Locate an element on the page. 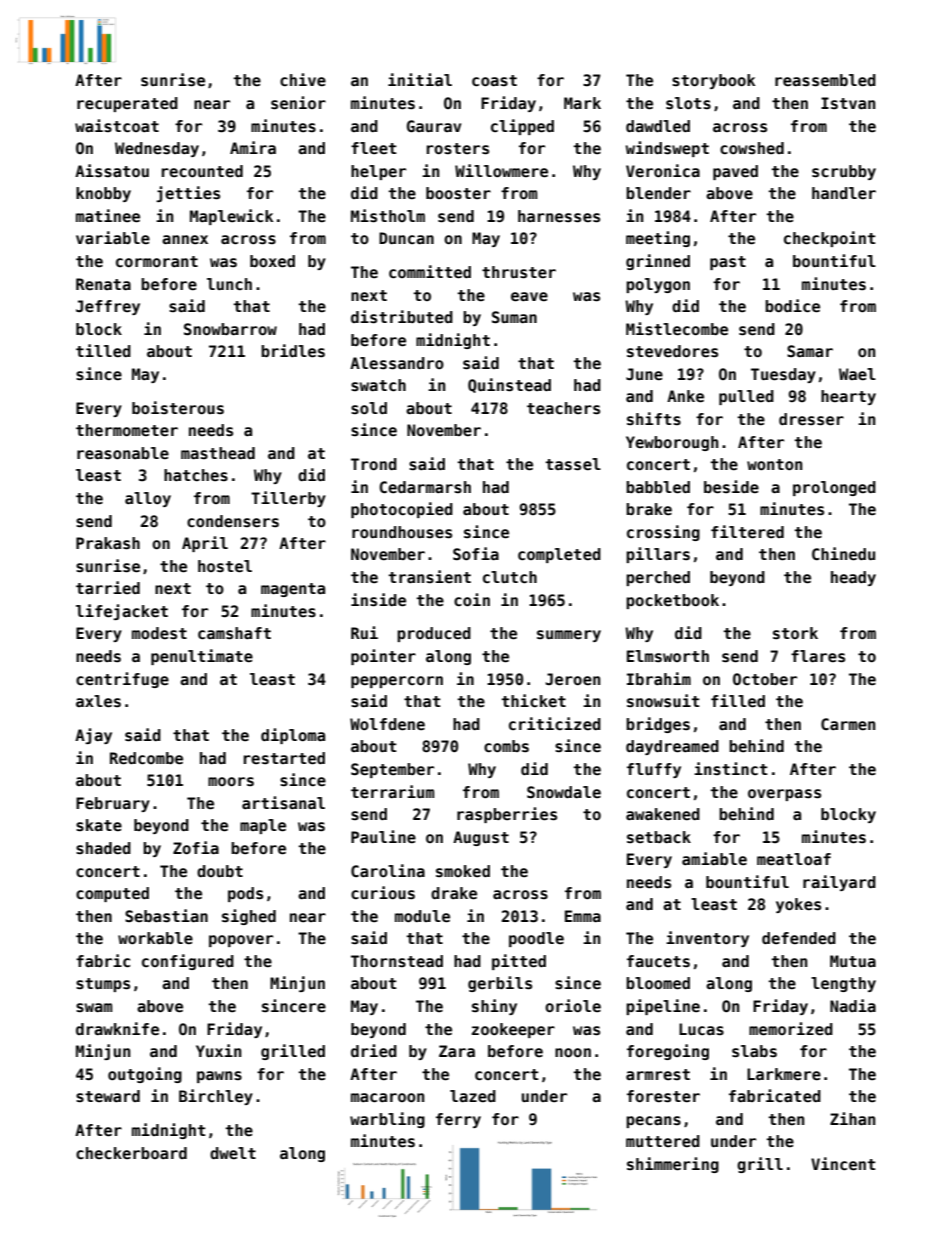 This page has width=952, height=1233. Anke is located at coordinates (685, 396).
